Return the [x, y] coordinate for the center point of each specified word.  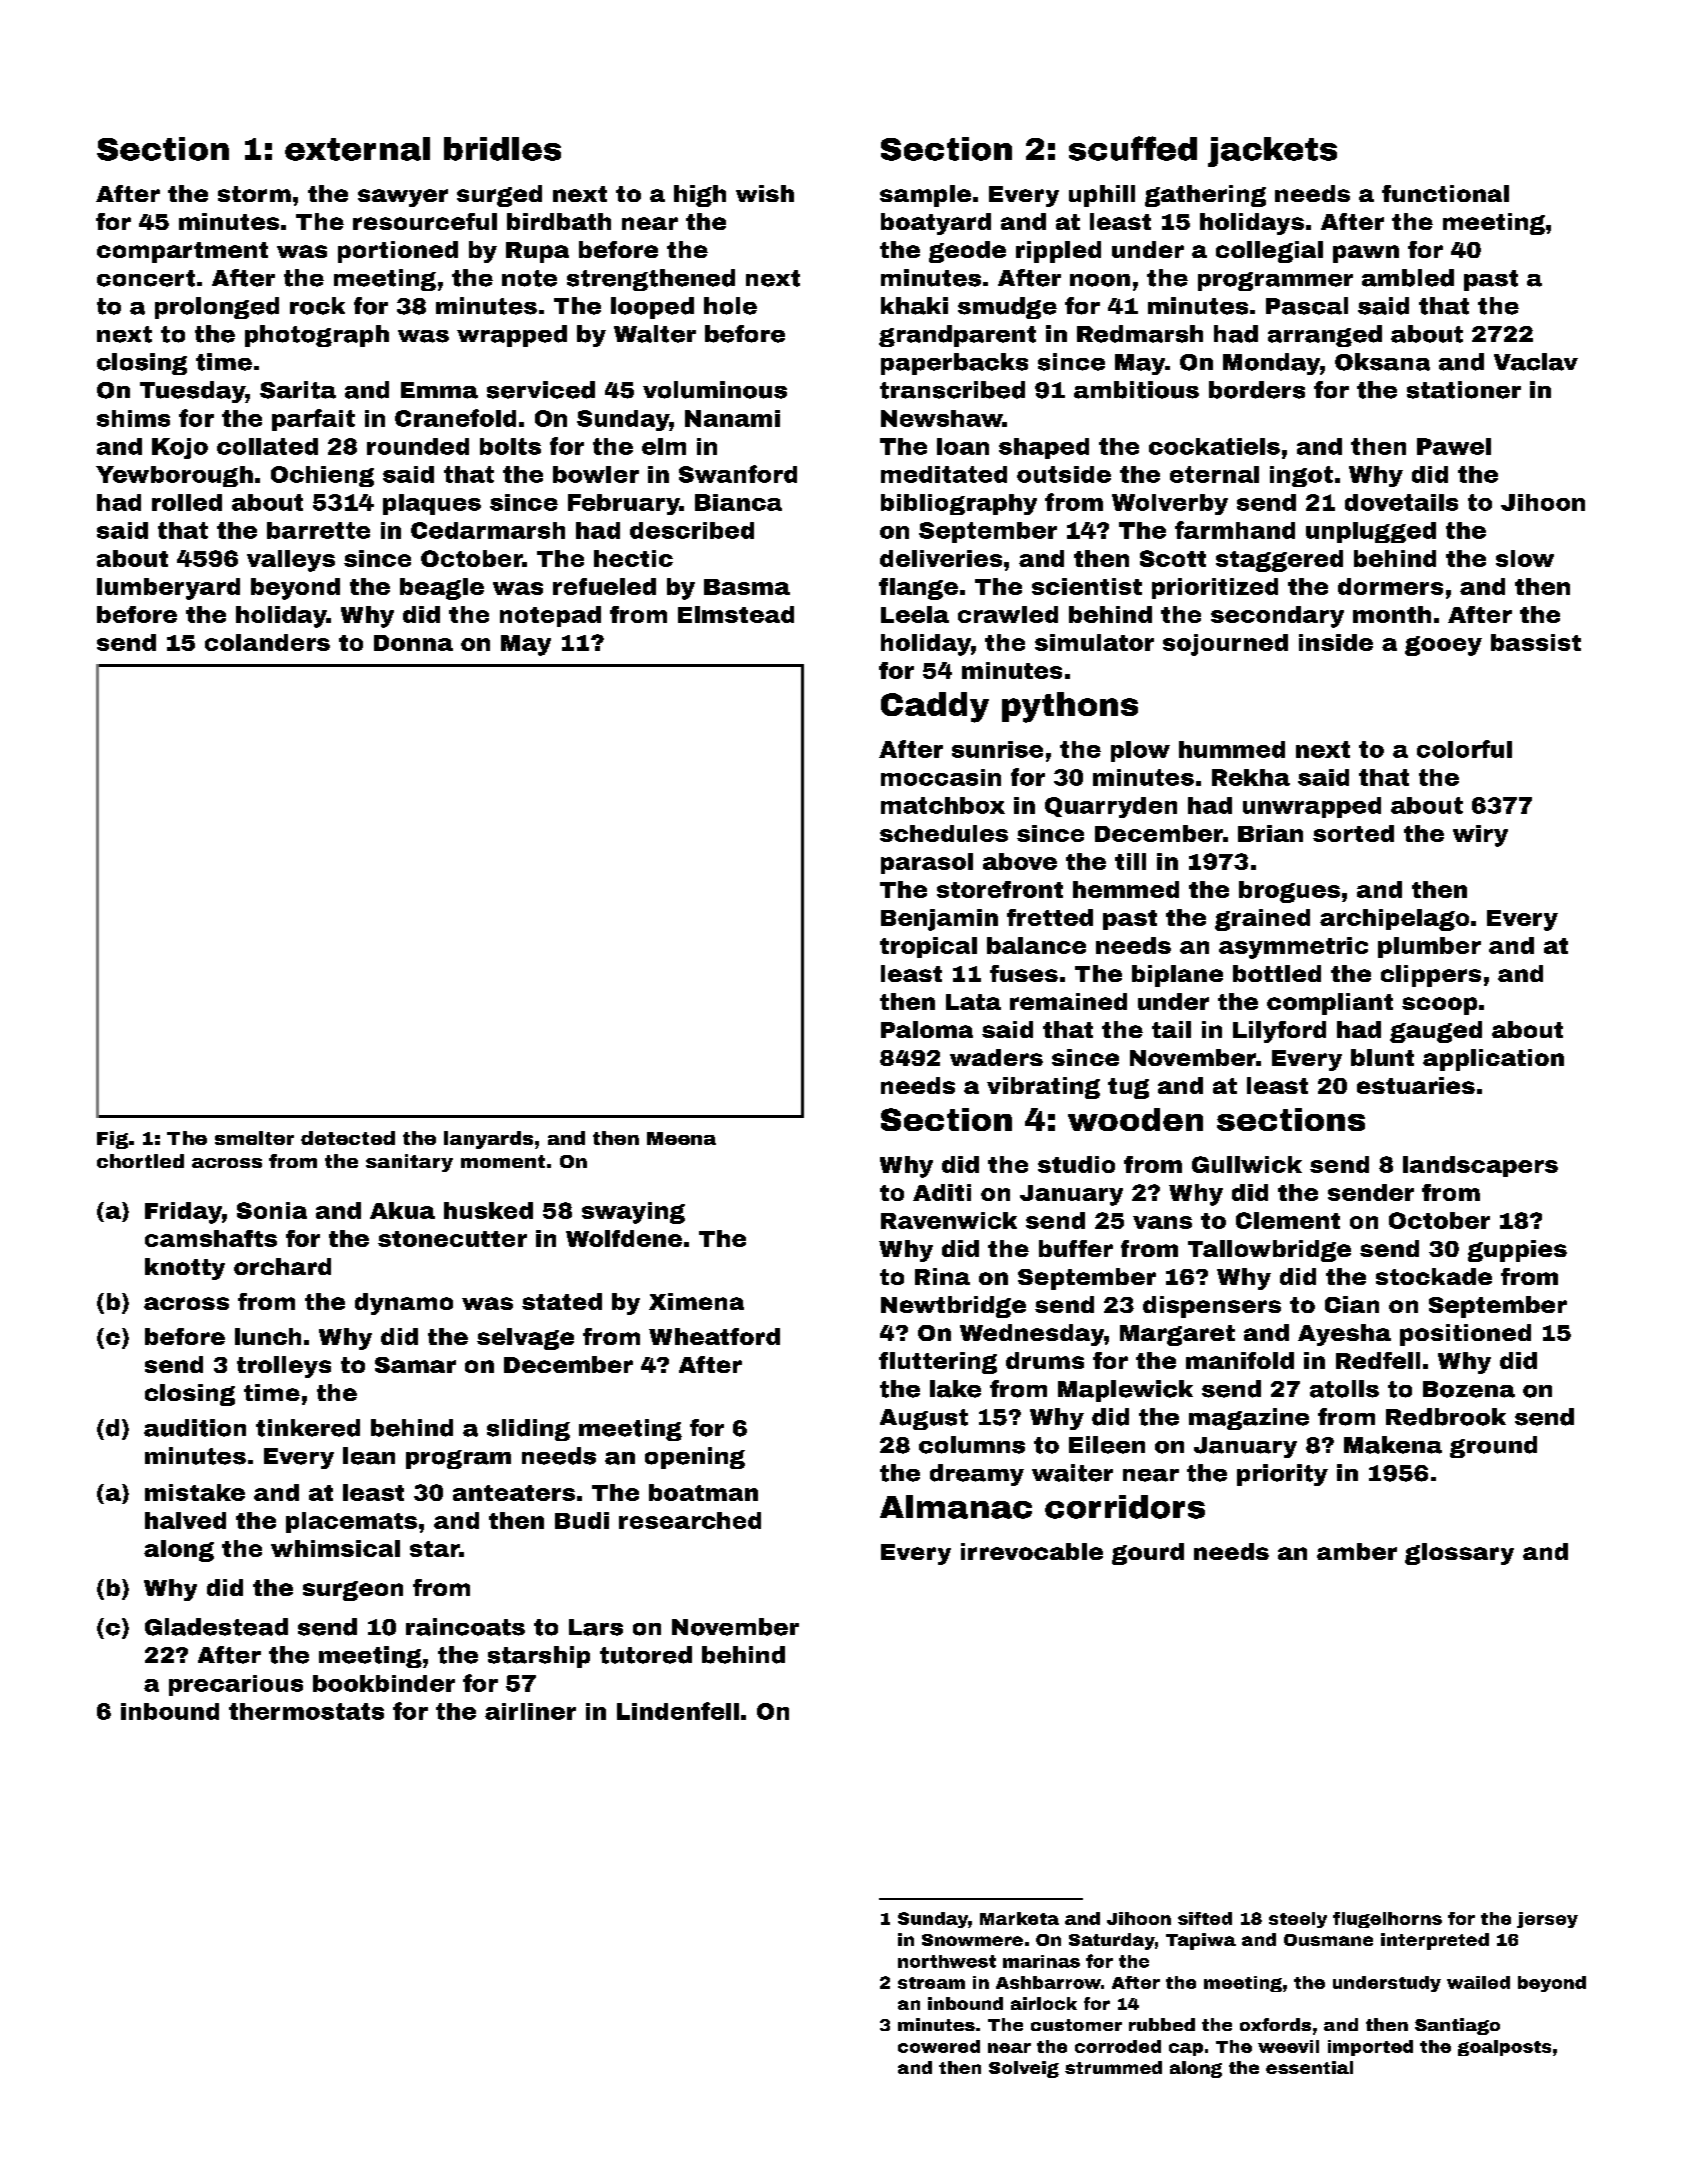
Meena [681, 1138]
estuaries [1416, 1085]
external [357, 149]
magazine [1249, 1419]
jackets [1272, 152]
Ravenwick [949, 1220]
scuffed [1133, 148]
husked [488, 1210]
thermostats [306, 1711]
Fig [112, 1140]
